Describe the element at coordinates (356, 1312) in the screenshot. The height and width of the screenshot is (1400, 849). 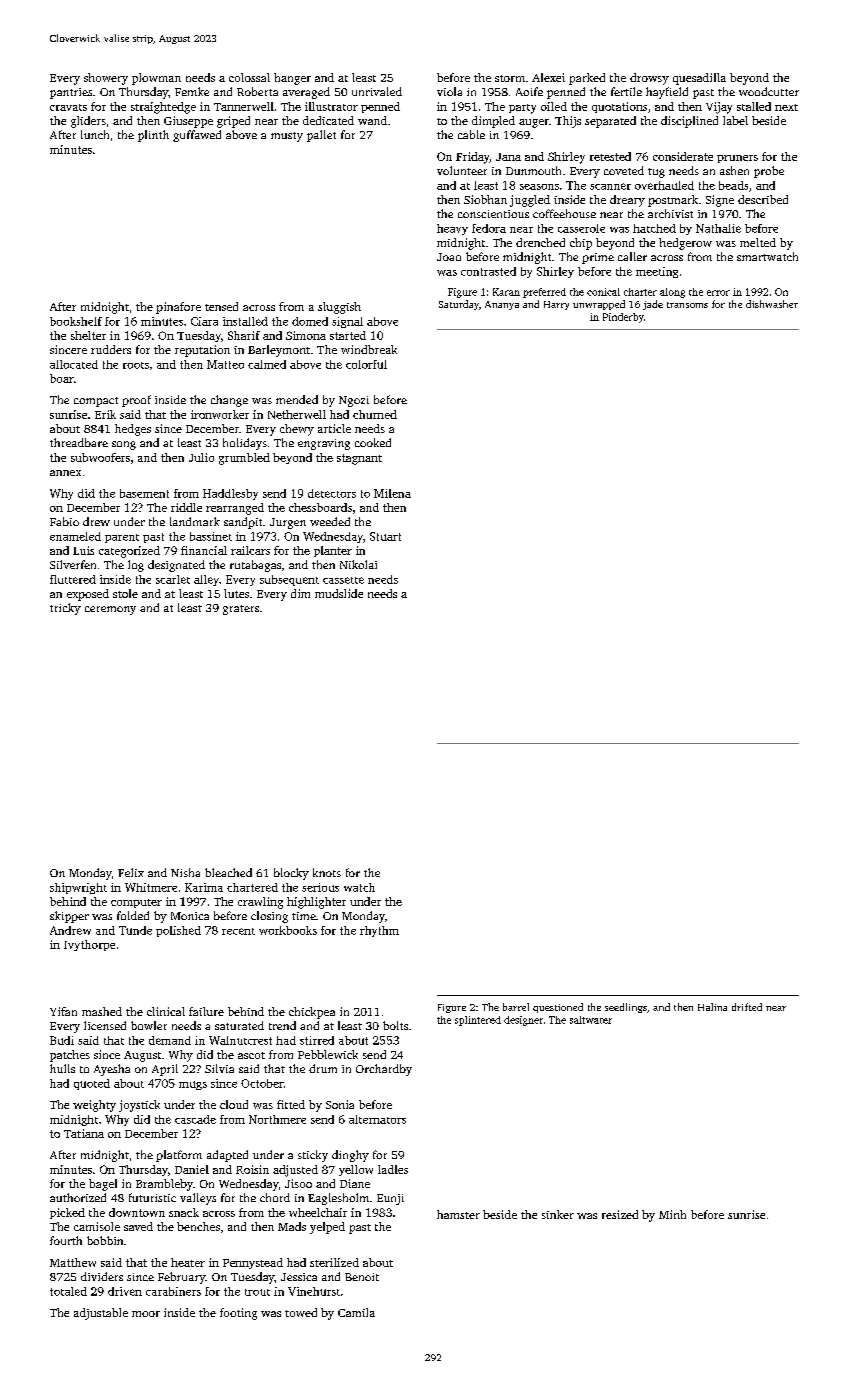
I see `Camila` at that location.
